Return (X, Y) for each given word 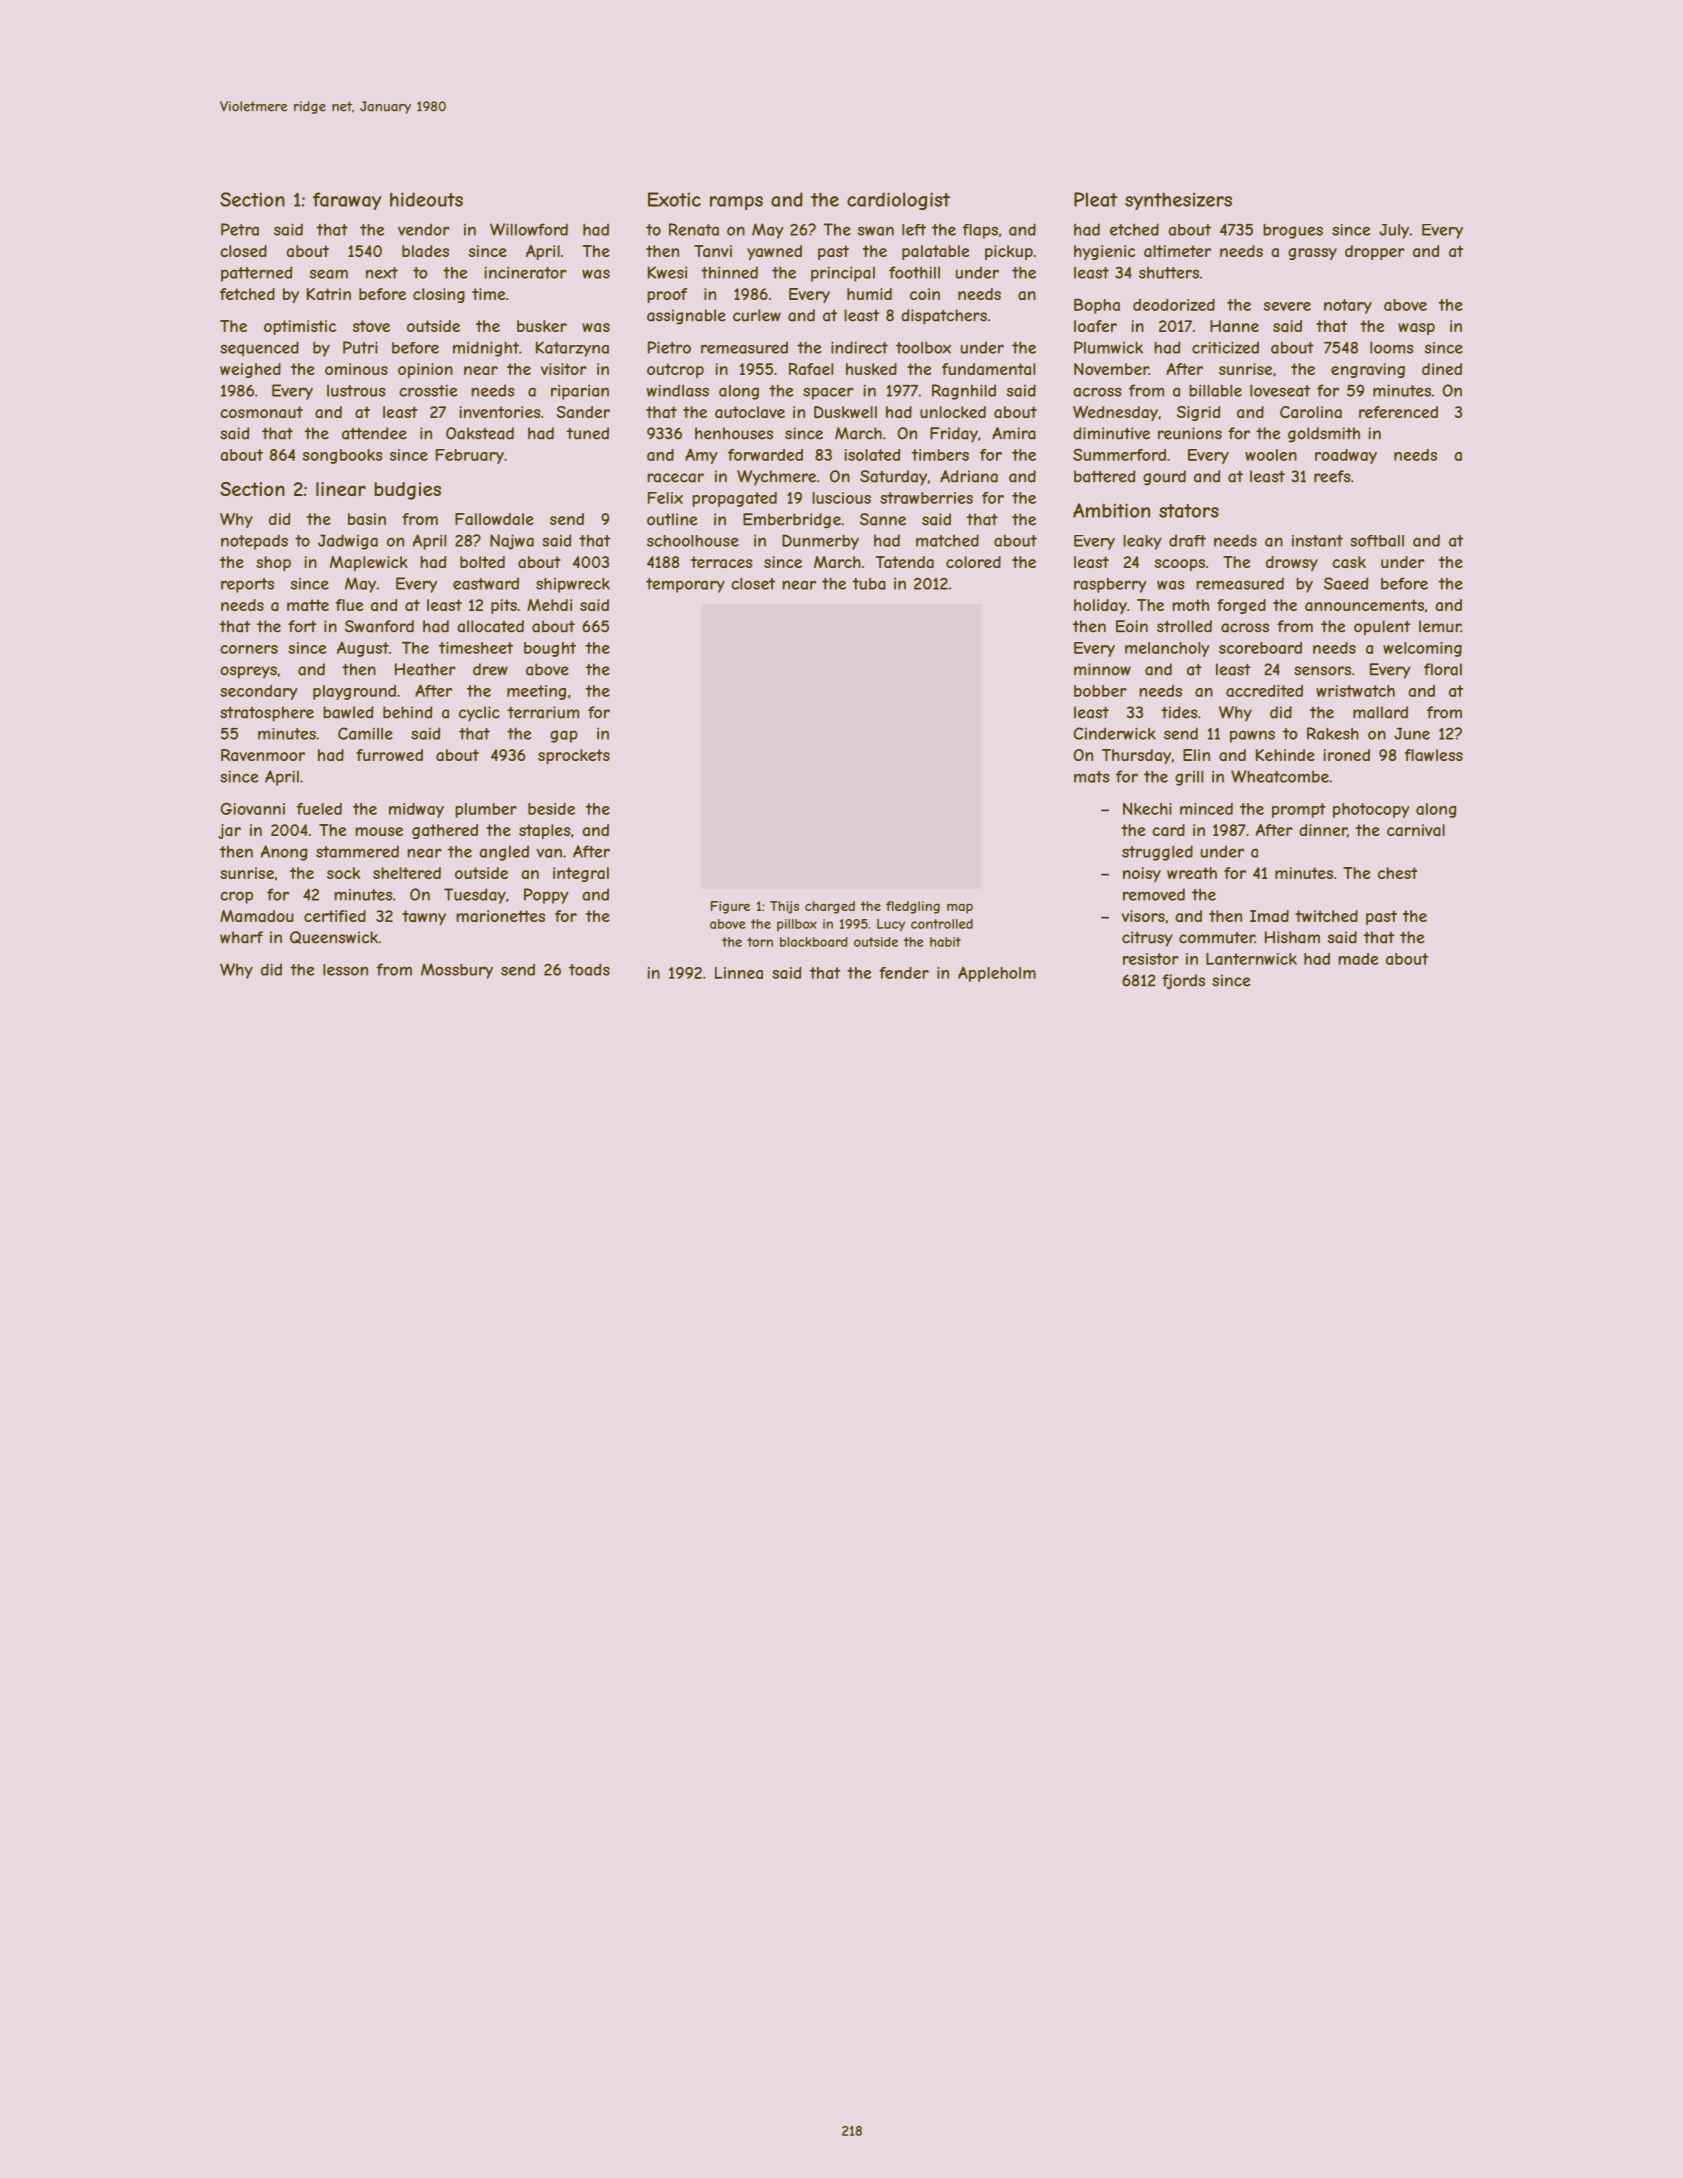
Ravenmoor (263, 755)
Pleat (1095, 199)
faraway (347, 201)
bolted (482, 562)
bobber (1100, 691)
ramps (736, 203)
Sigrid (1198, 413)
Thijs (784, 907)
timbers (940, 455)
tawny (424, 917)
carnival (1416, 830)
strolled (1184, 626)
